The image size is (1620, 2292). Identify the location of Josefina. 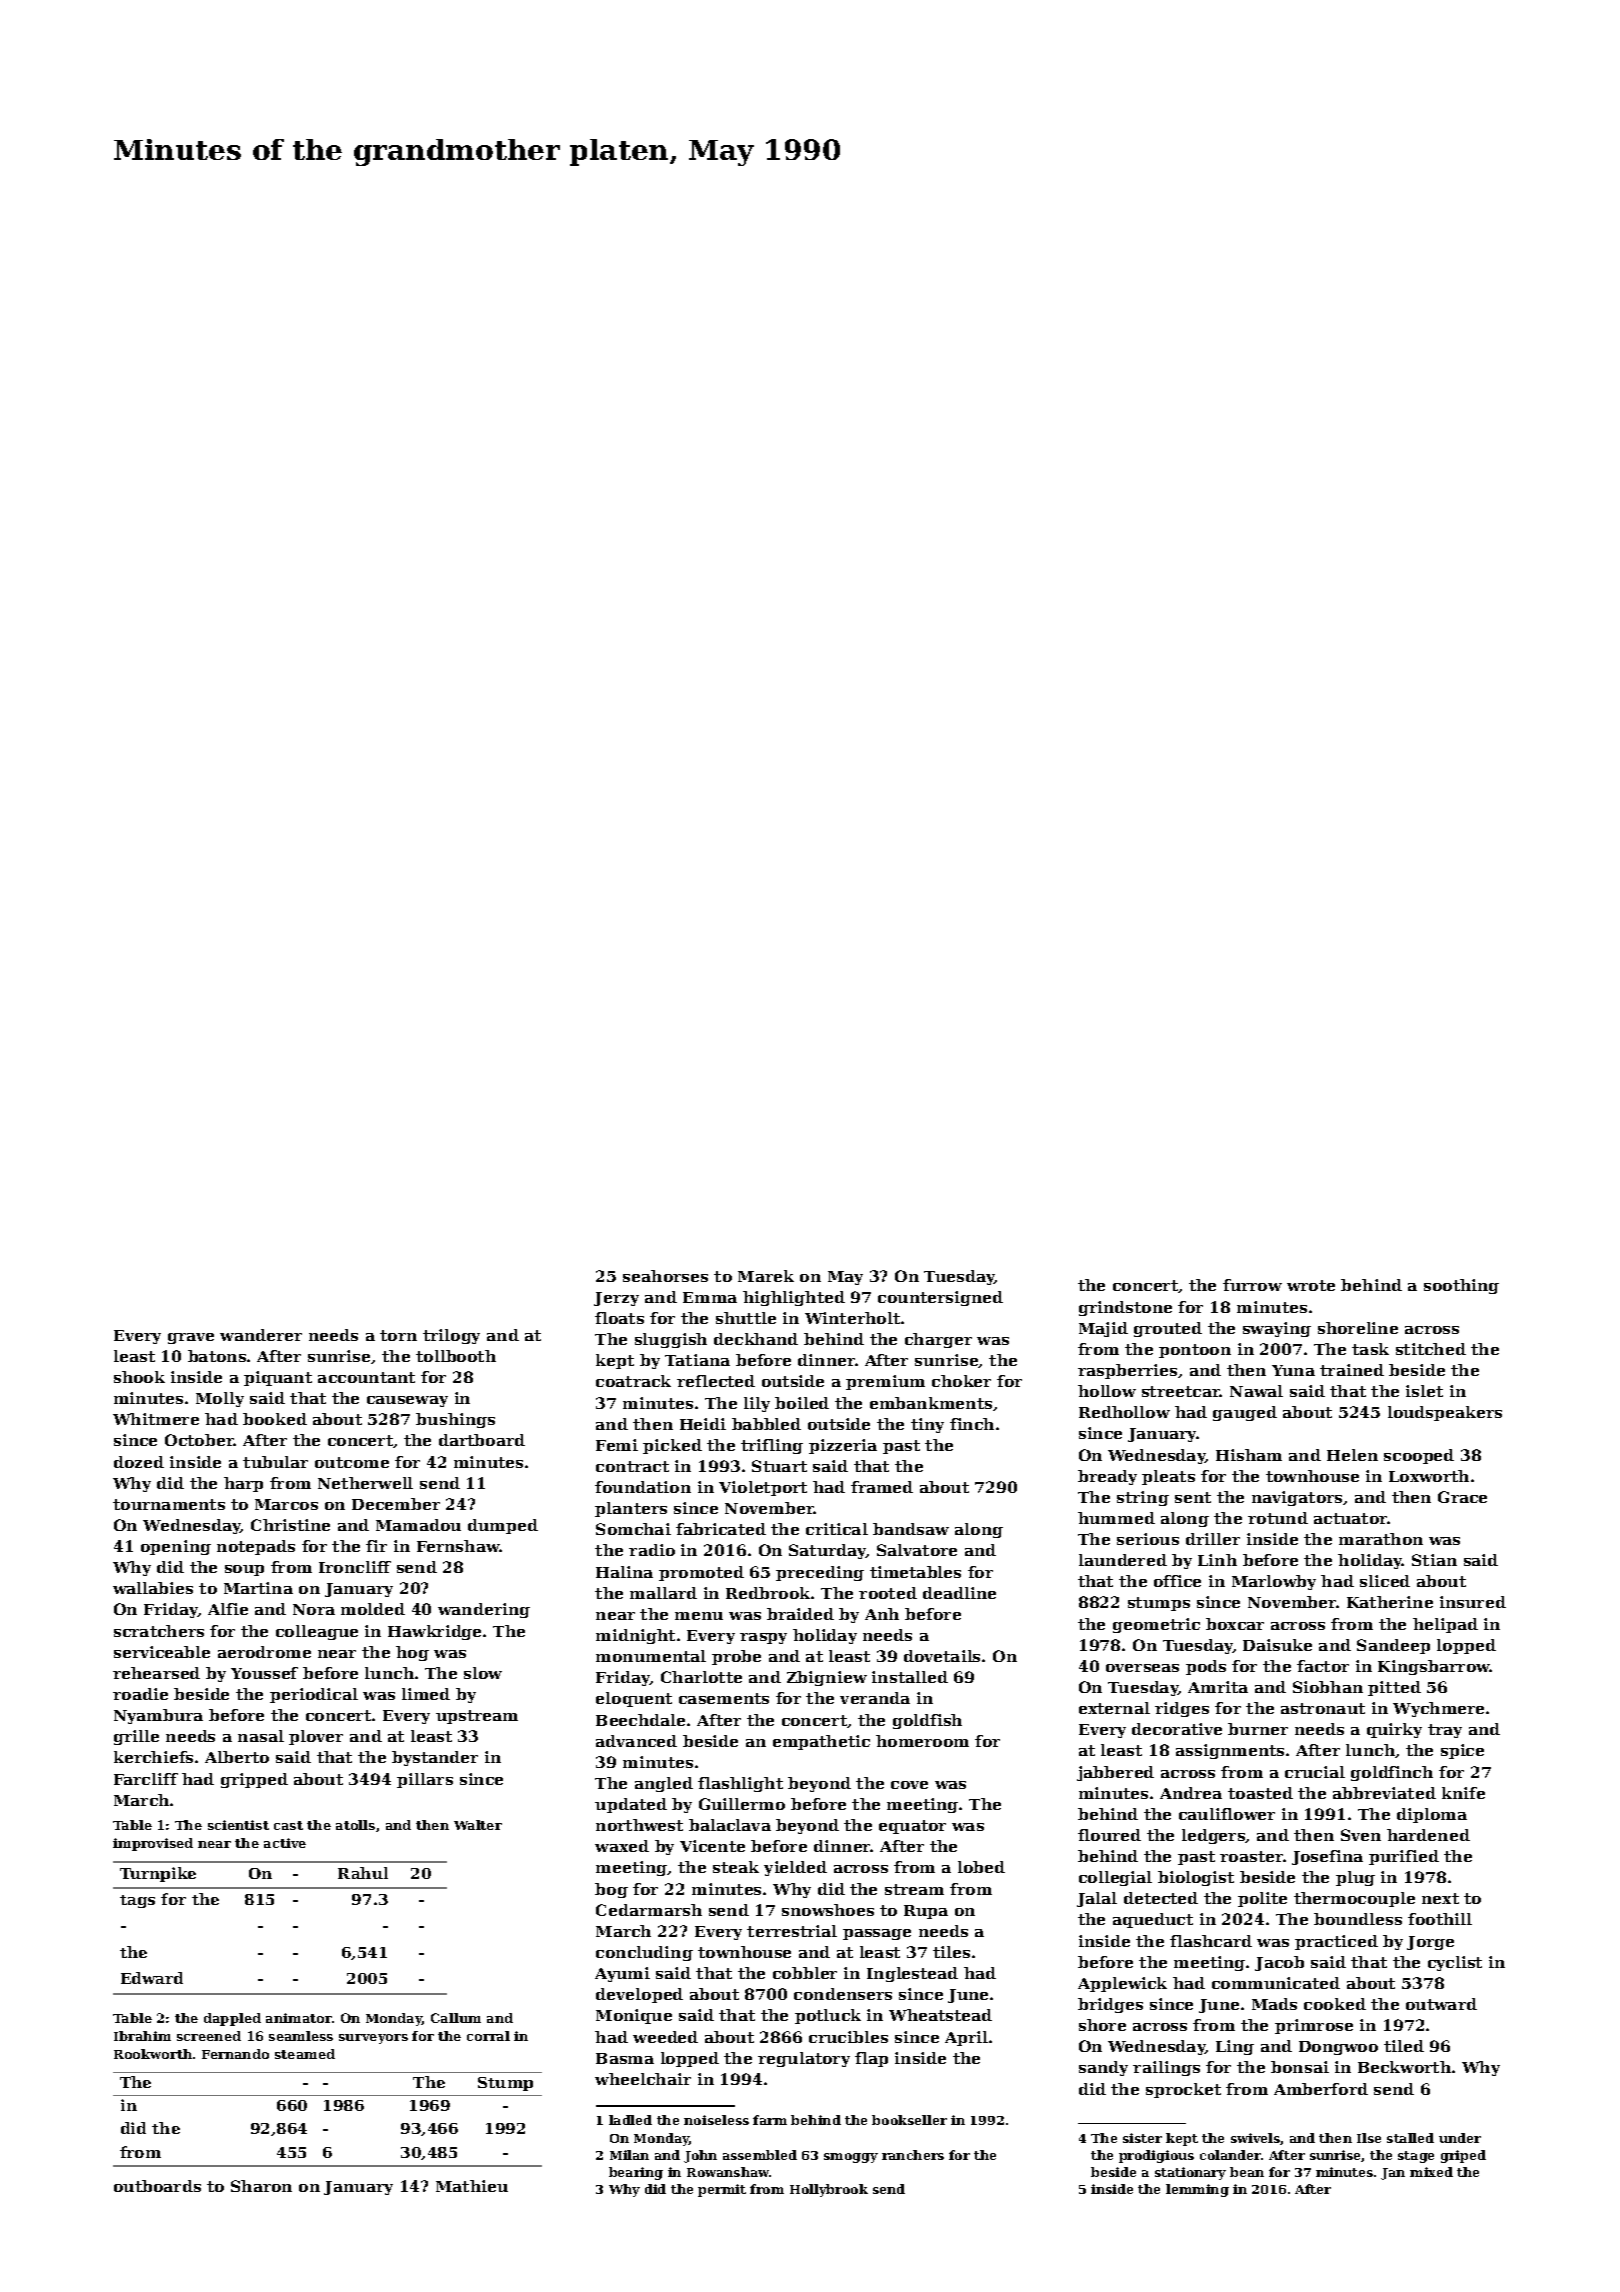
(1327, 1857).
